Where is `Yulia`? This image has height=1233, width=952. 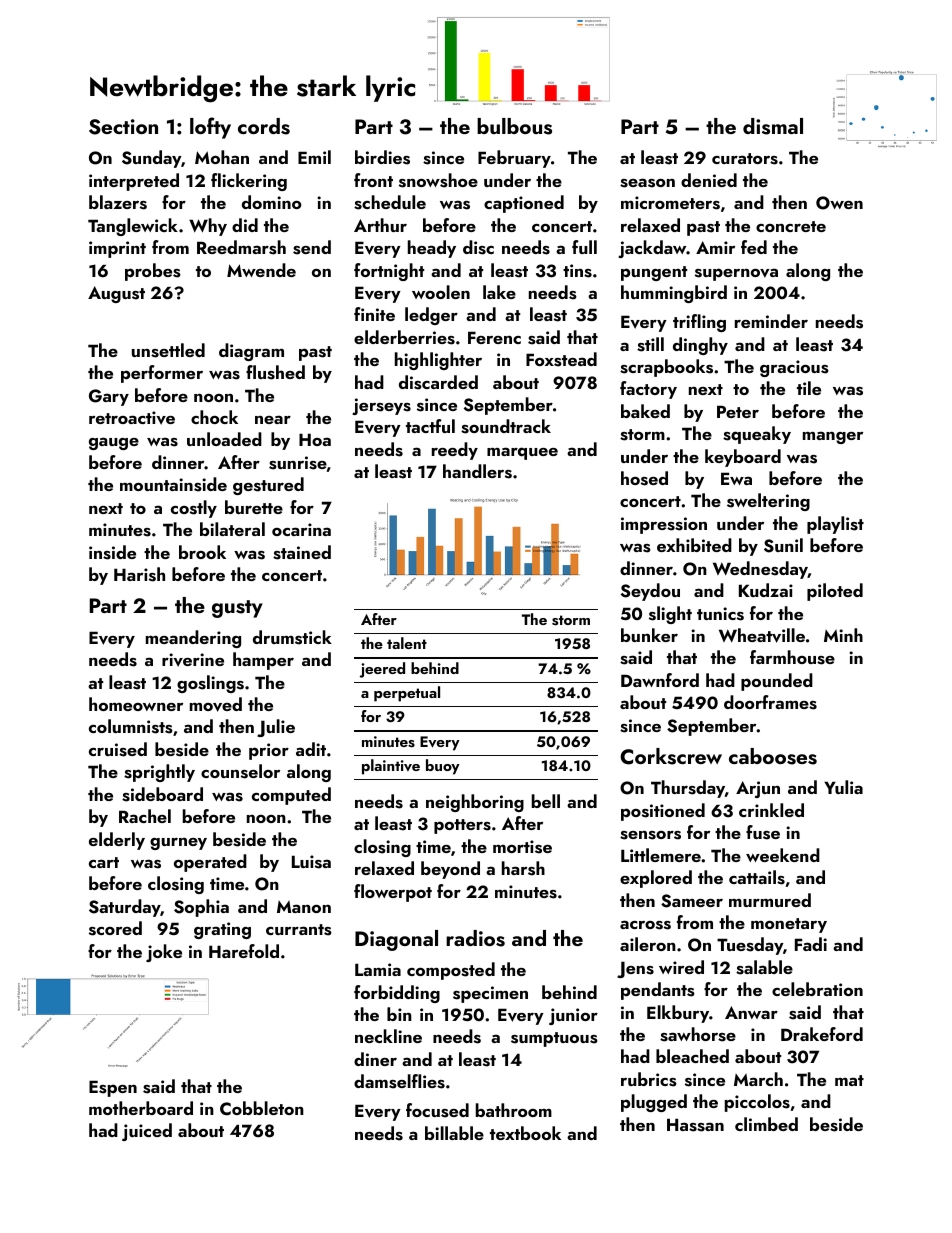 Yulia is located at coordinates (843, 787).
